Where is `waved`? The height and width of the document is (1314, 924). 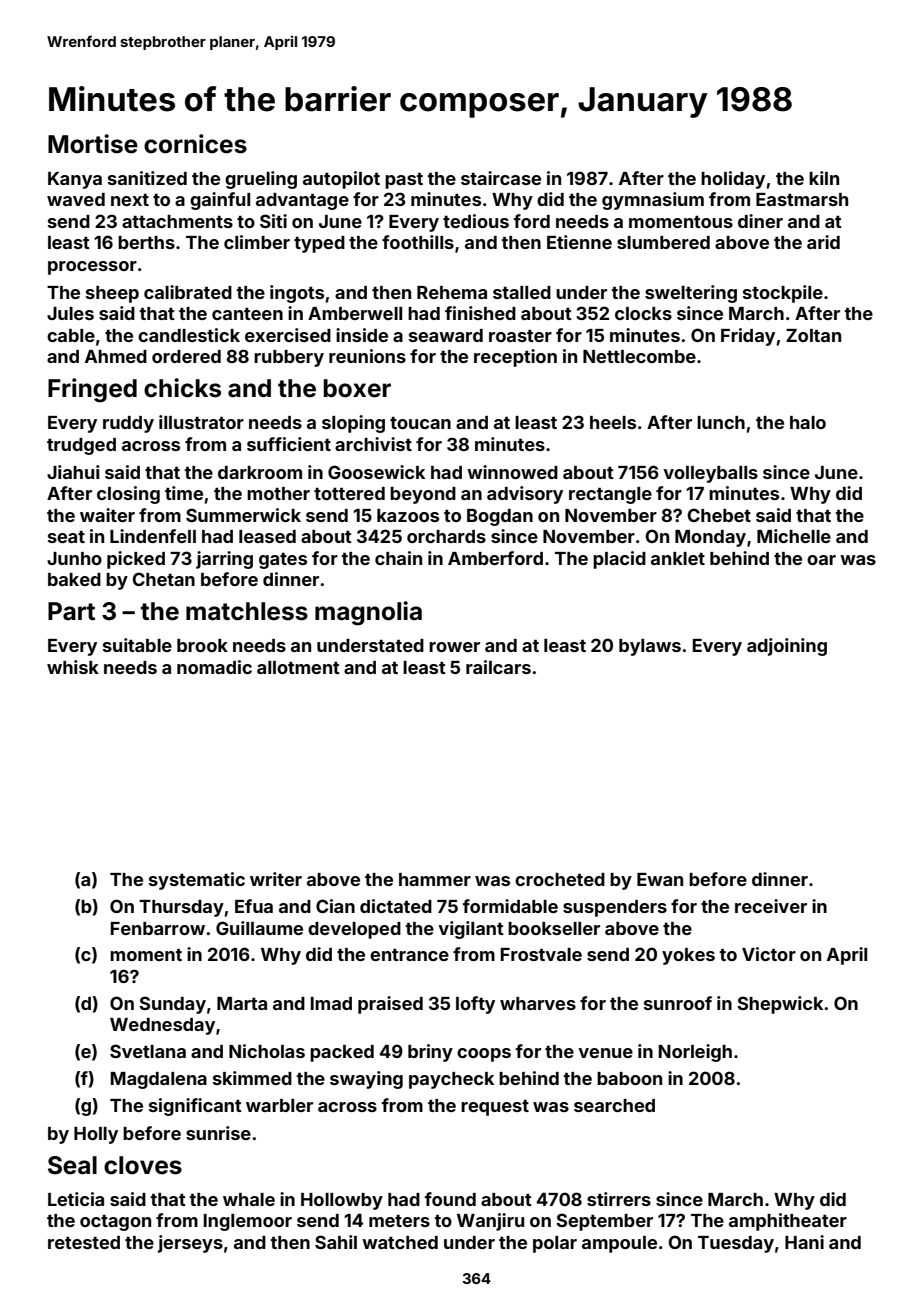
waved is located at coordinates (76, 199).
